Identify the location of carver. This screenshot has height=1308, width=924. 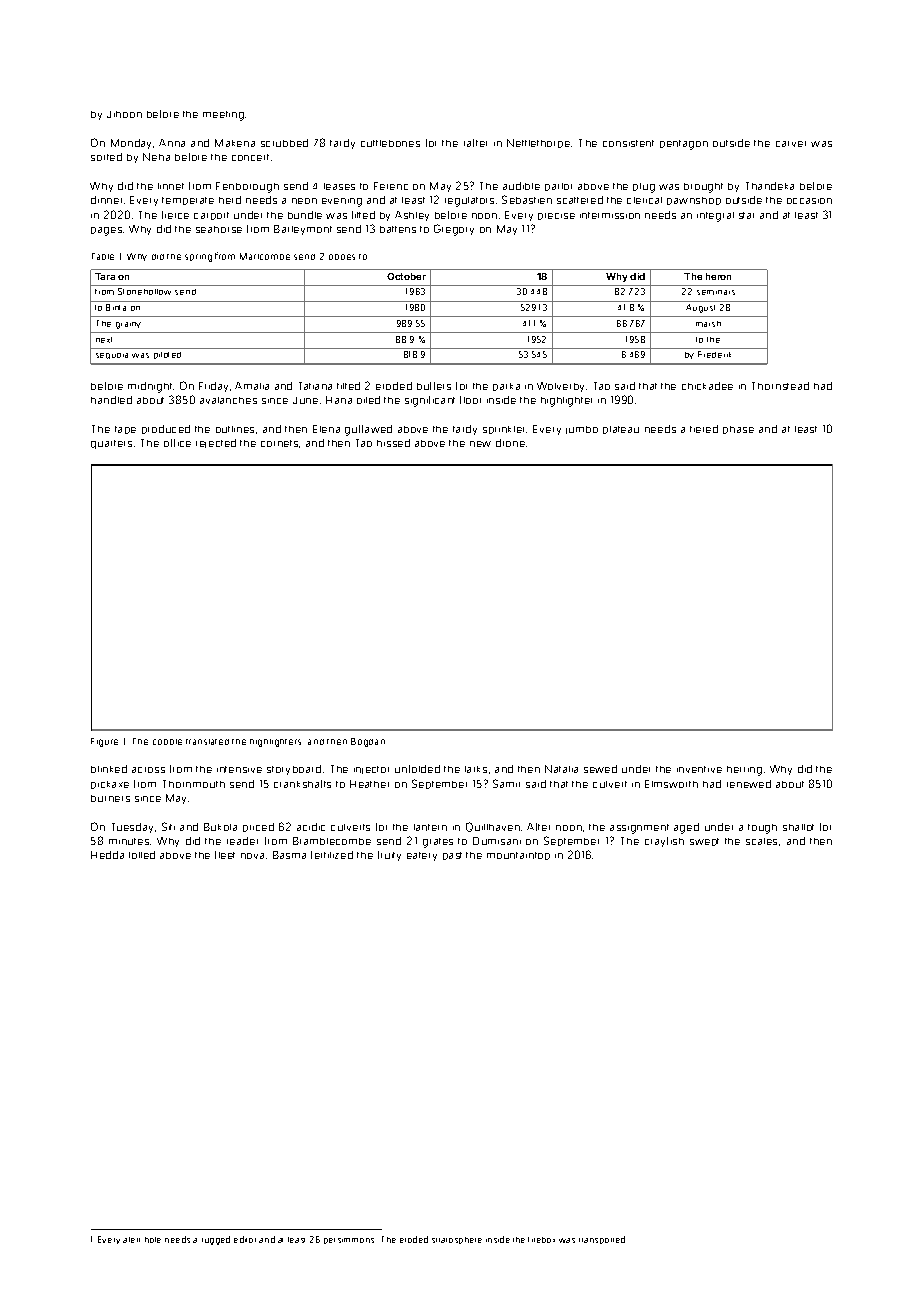
(791, 144).
